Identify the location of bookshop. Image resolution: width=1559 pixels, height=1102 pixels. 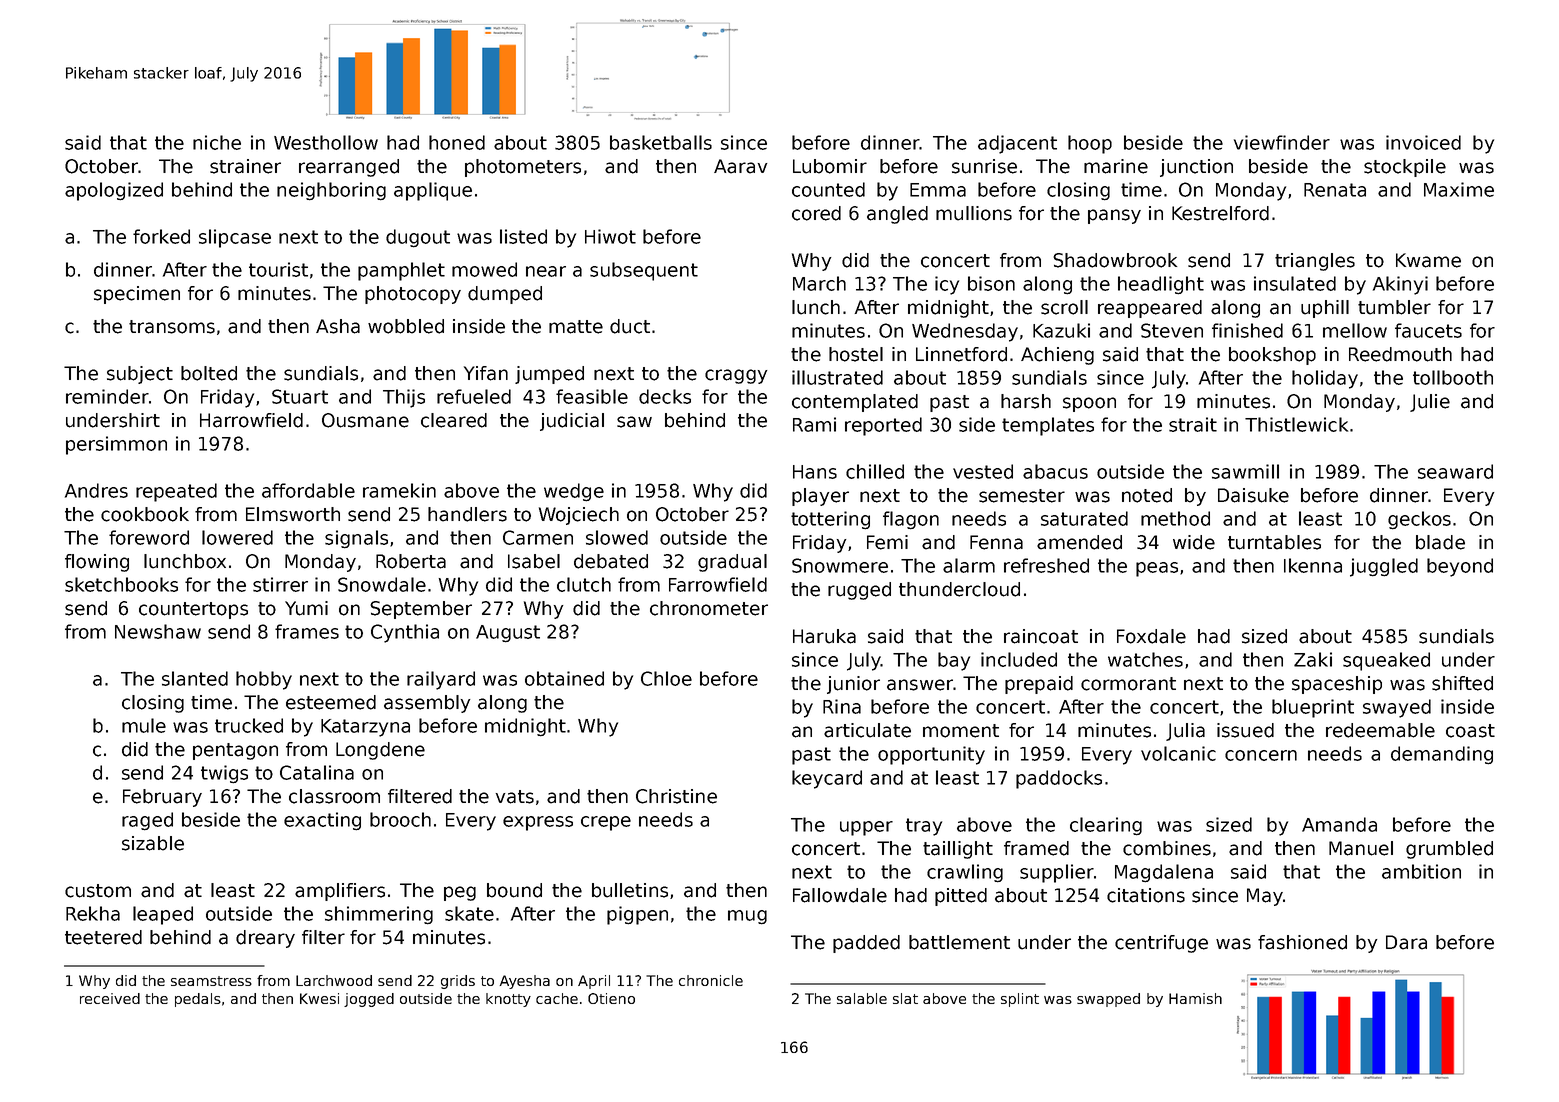
(1272, 356).
